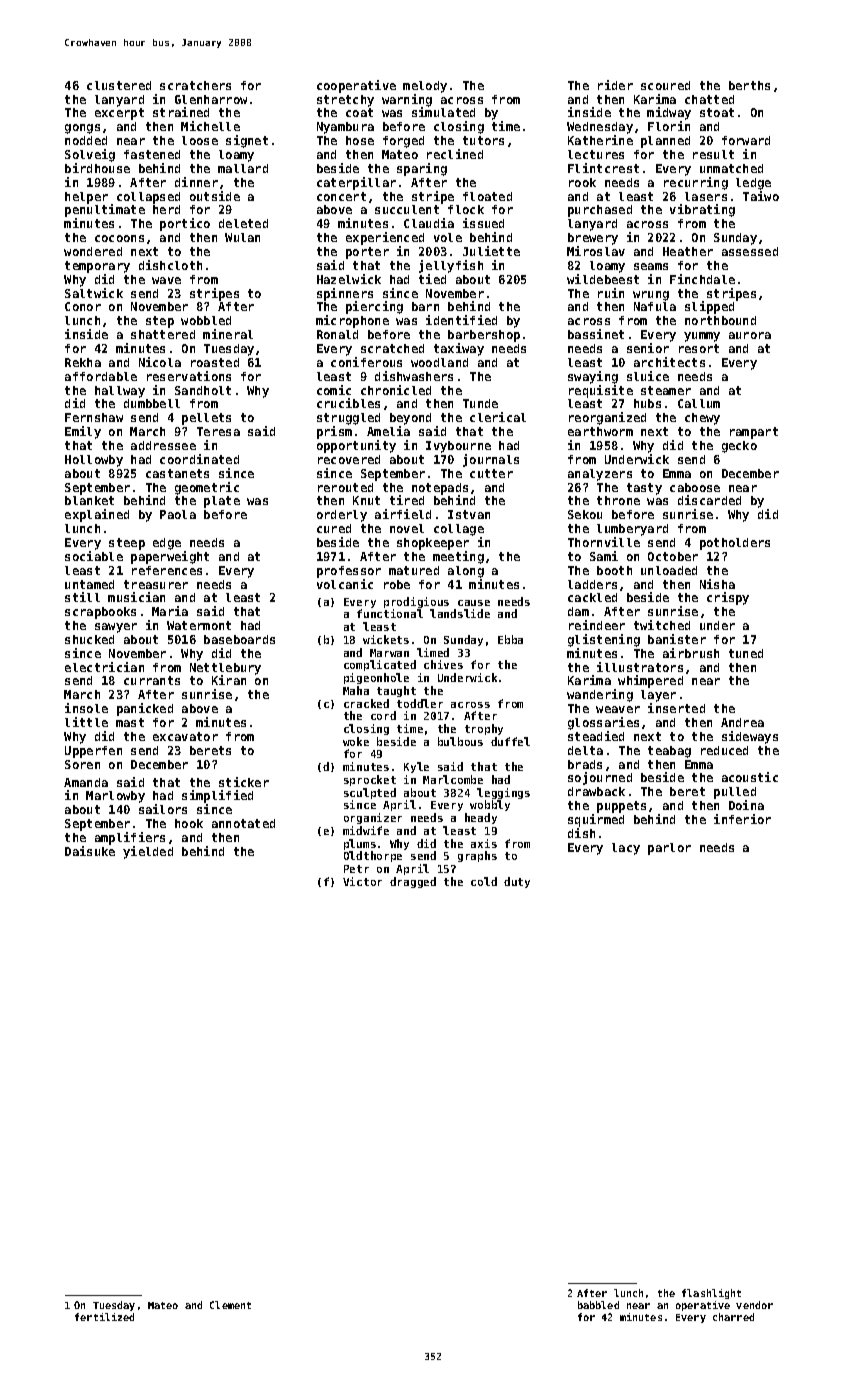 The height and width of the screenshot is (1400, 849). Describe the element at coordinates (362, 881) in the screenshot. I see `Victor` at that location.
